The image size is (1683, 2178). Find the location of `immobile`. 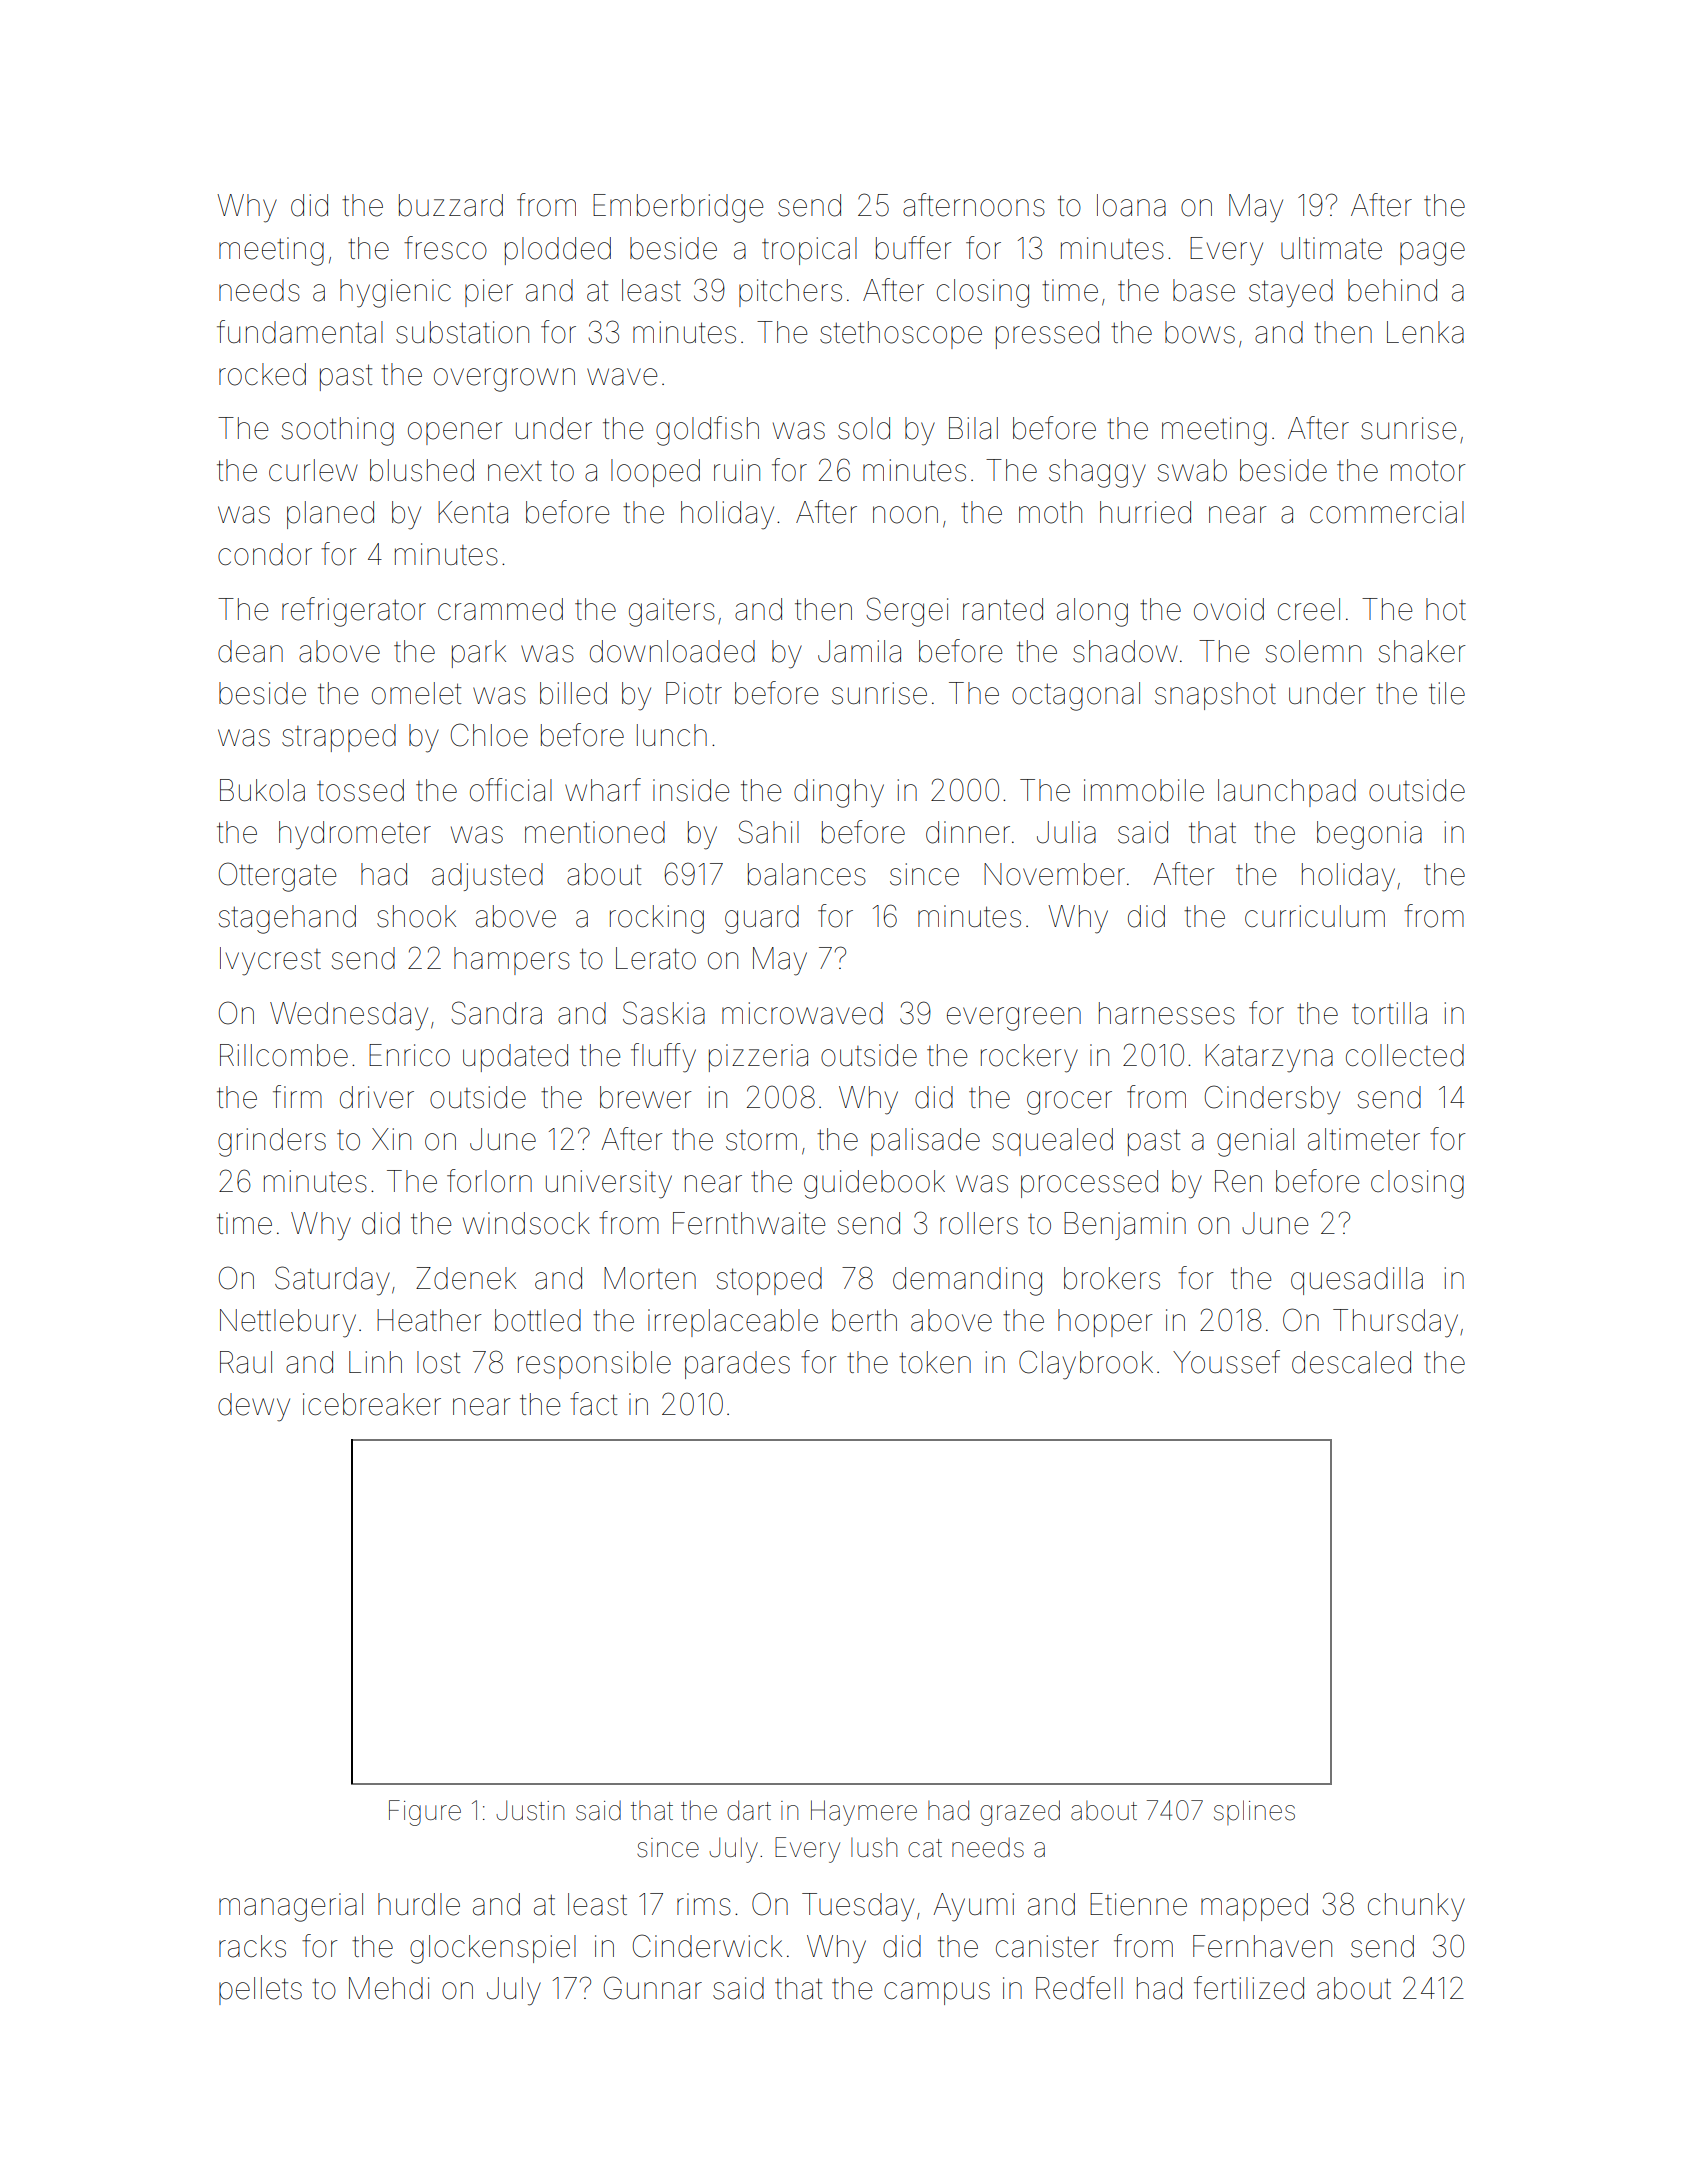

immobile is located at coordinates (1144, 790).
